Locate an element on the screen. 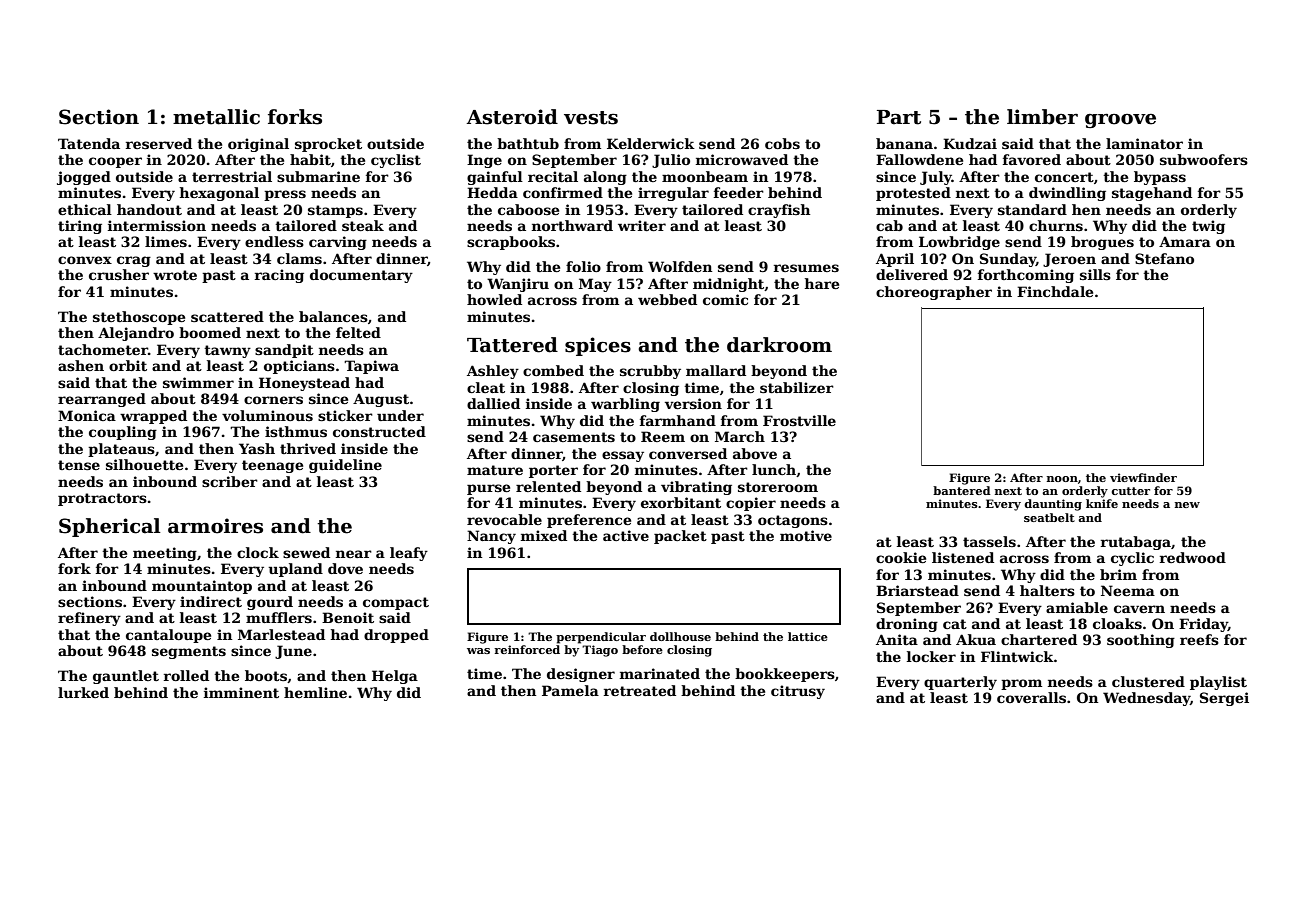  groove is located at coordinates (1120, 121).
